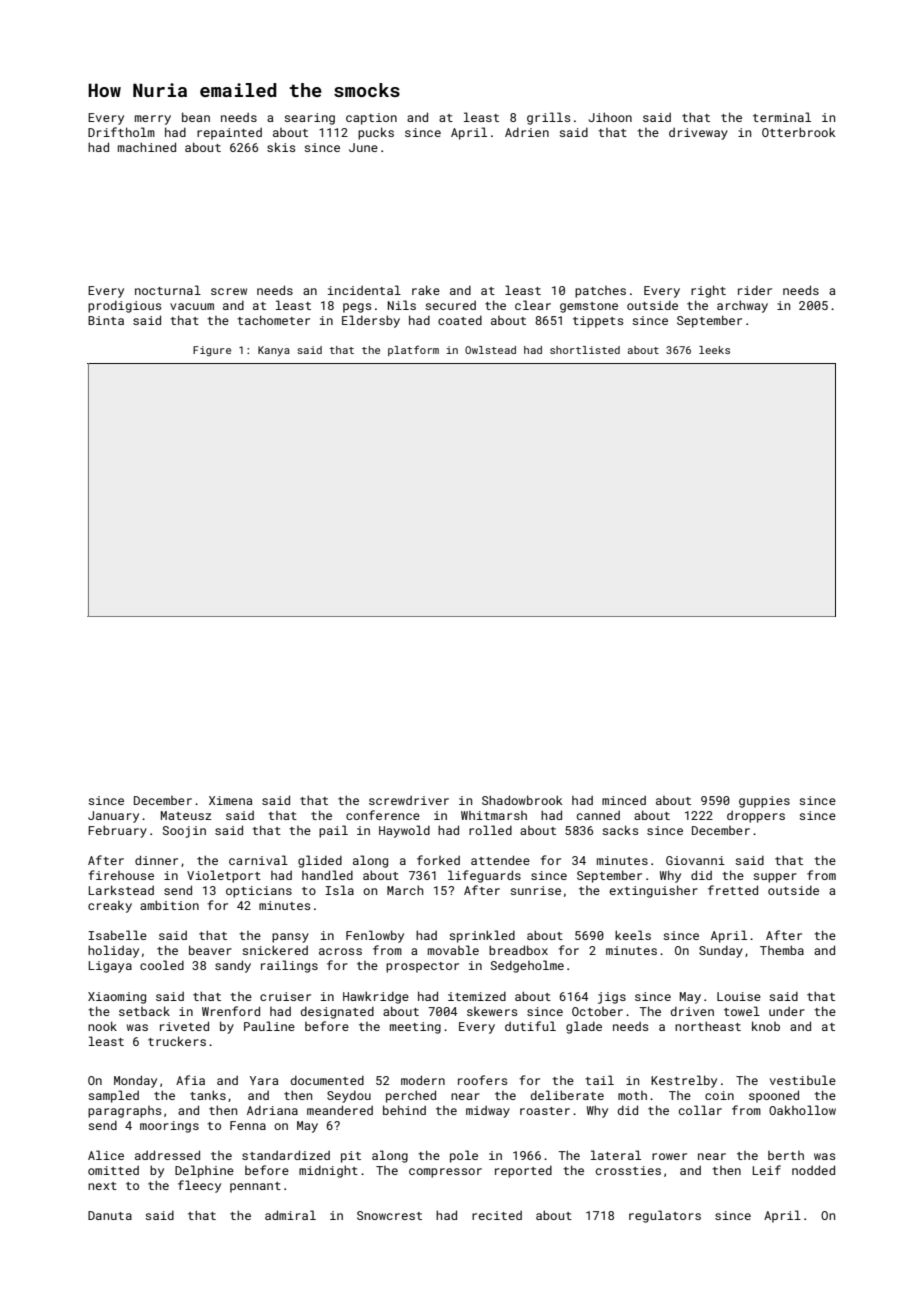  Describe the element at coordinates (490, 830) in the page. I see `rolled` at that location.
